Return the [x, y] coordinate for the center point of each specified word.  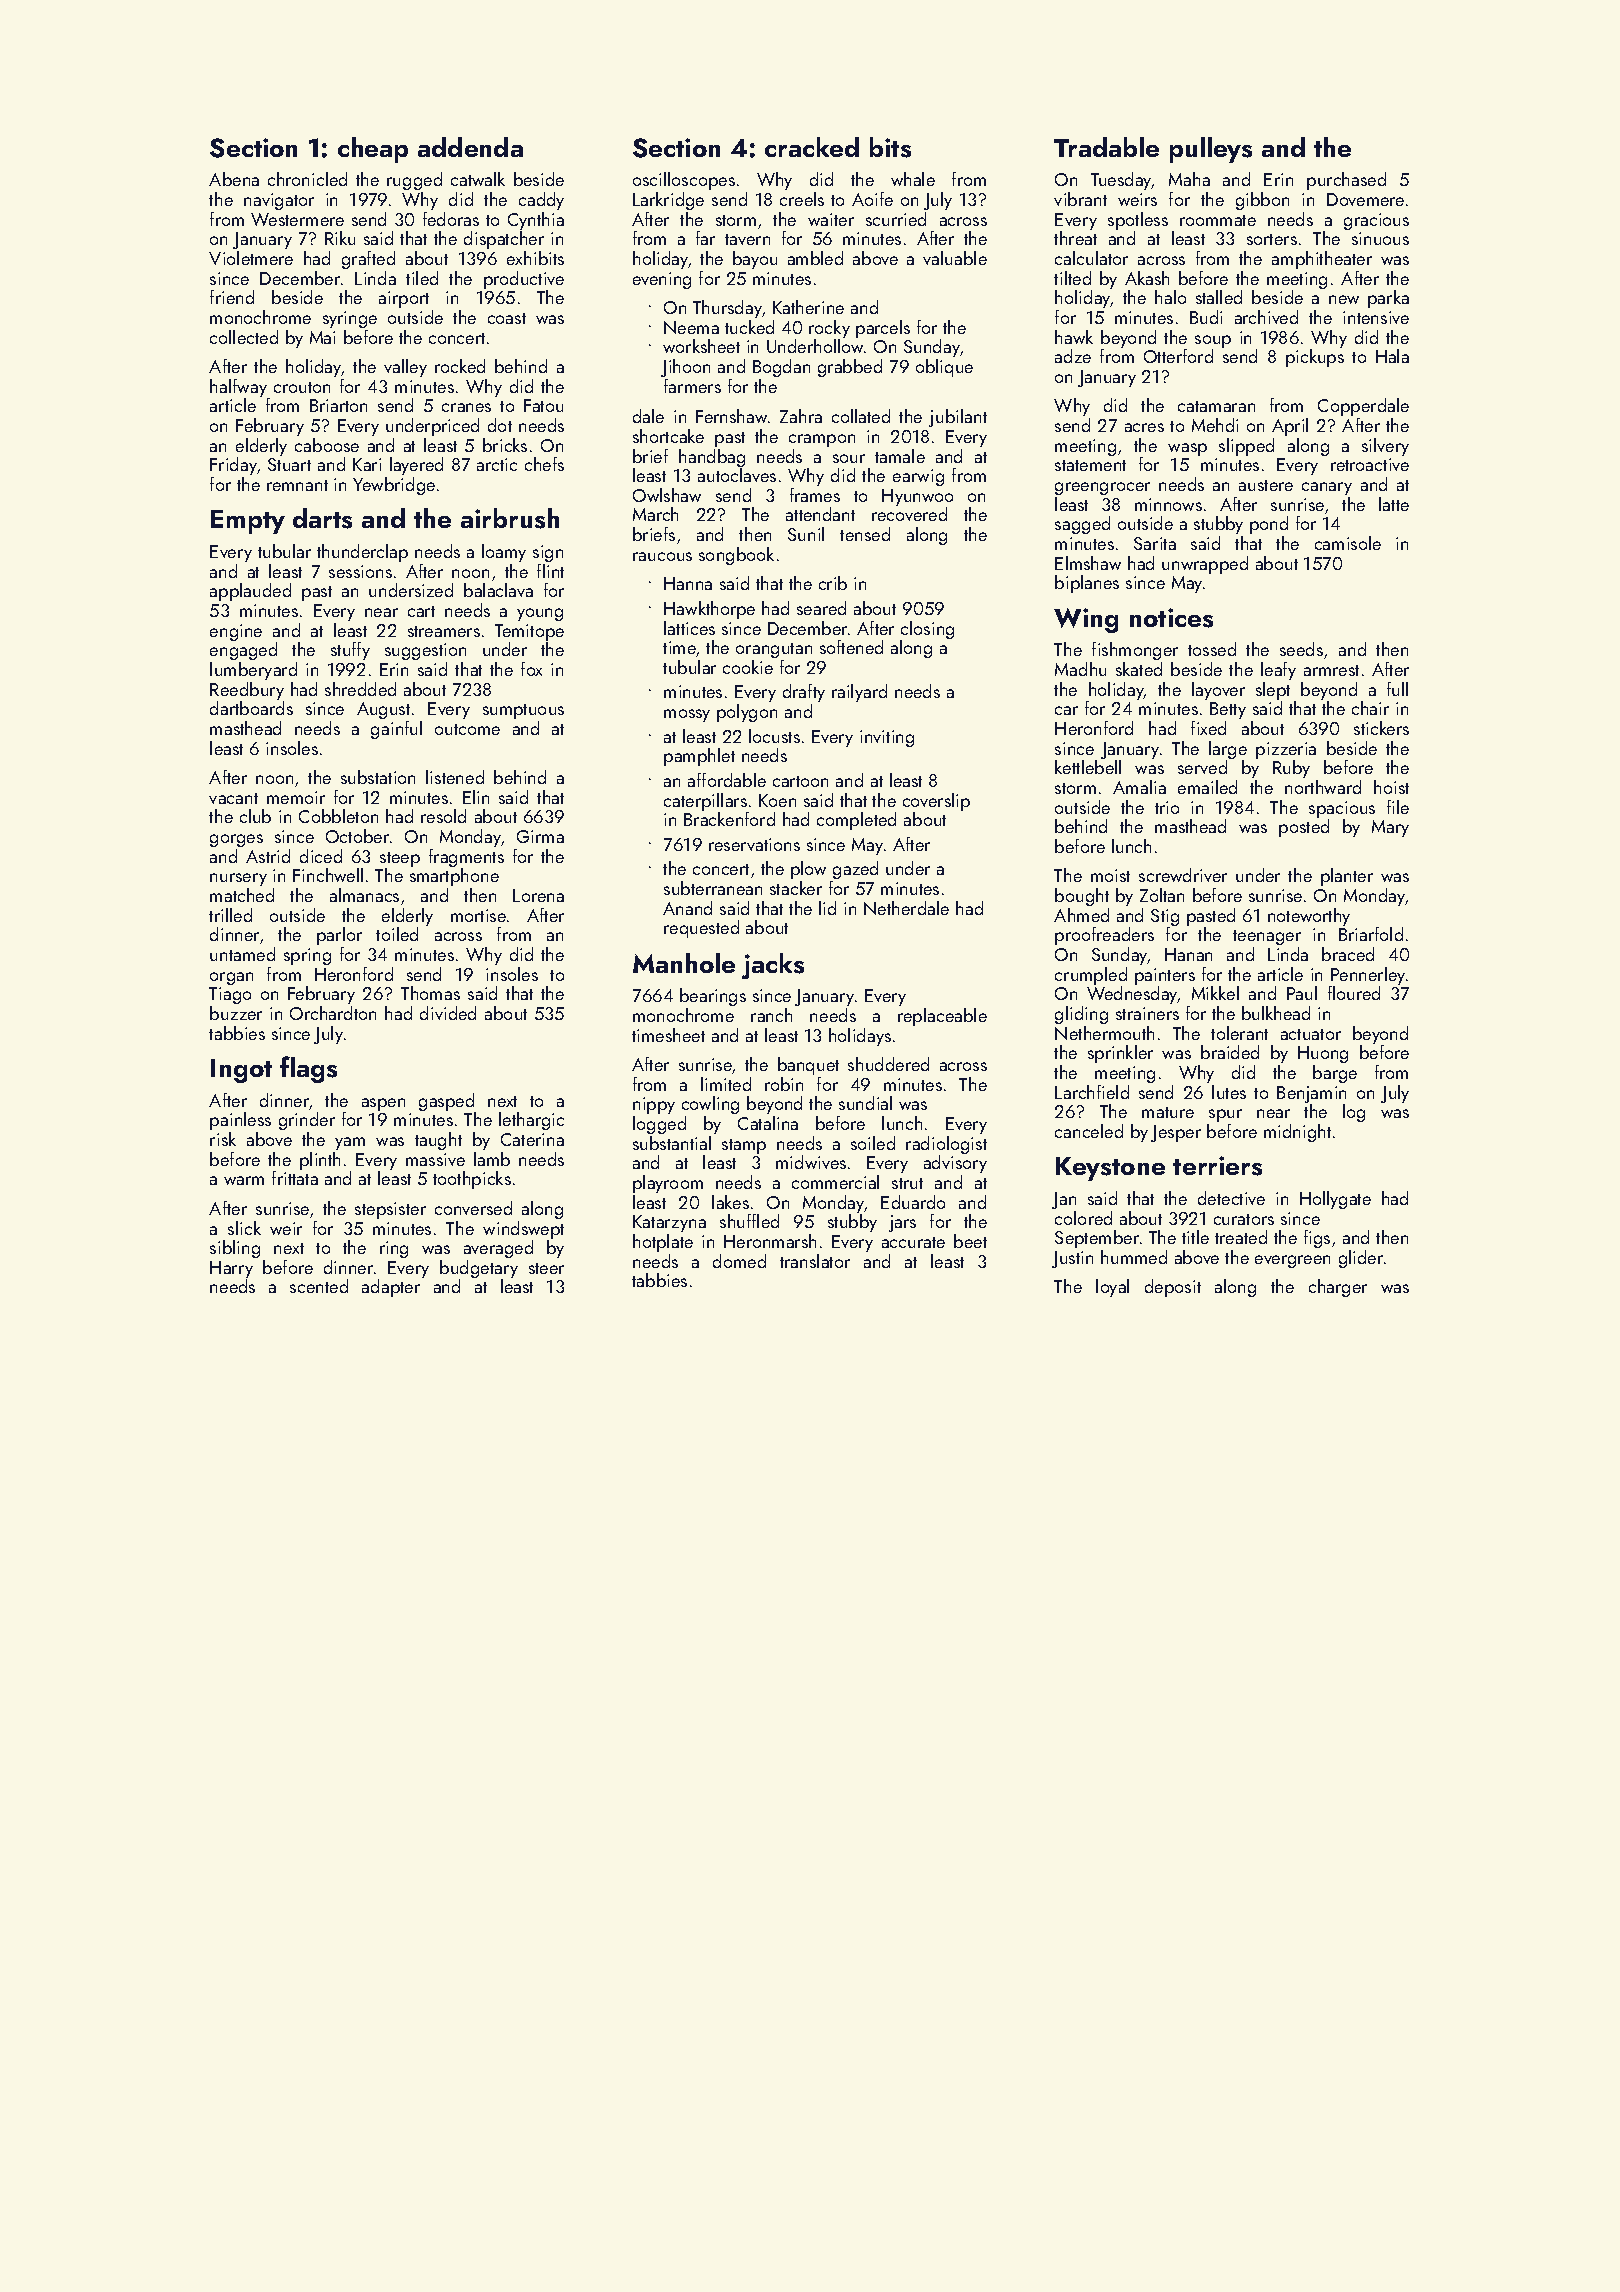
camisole [1348, 543]
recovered [909, 514]
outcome [467, 729]
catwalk [478, 179]
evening [662, 280]
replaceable [942, 1017]
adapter [391, 1288]
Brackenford [729, 819]
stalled [1219, 297]
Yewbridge [394, 486]
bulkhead [1276, 1013]
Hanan [1188, 954]
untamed [242, 954]
